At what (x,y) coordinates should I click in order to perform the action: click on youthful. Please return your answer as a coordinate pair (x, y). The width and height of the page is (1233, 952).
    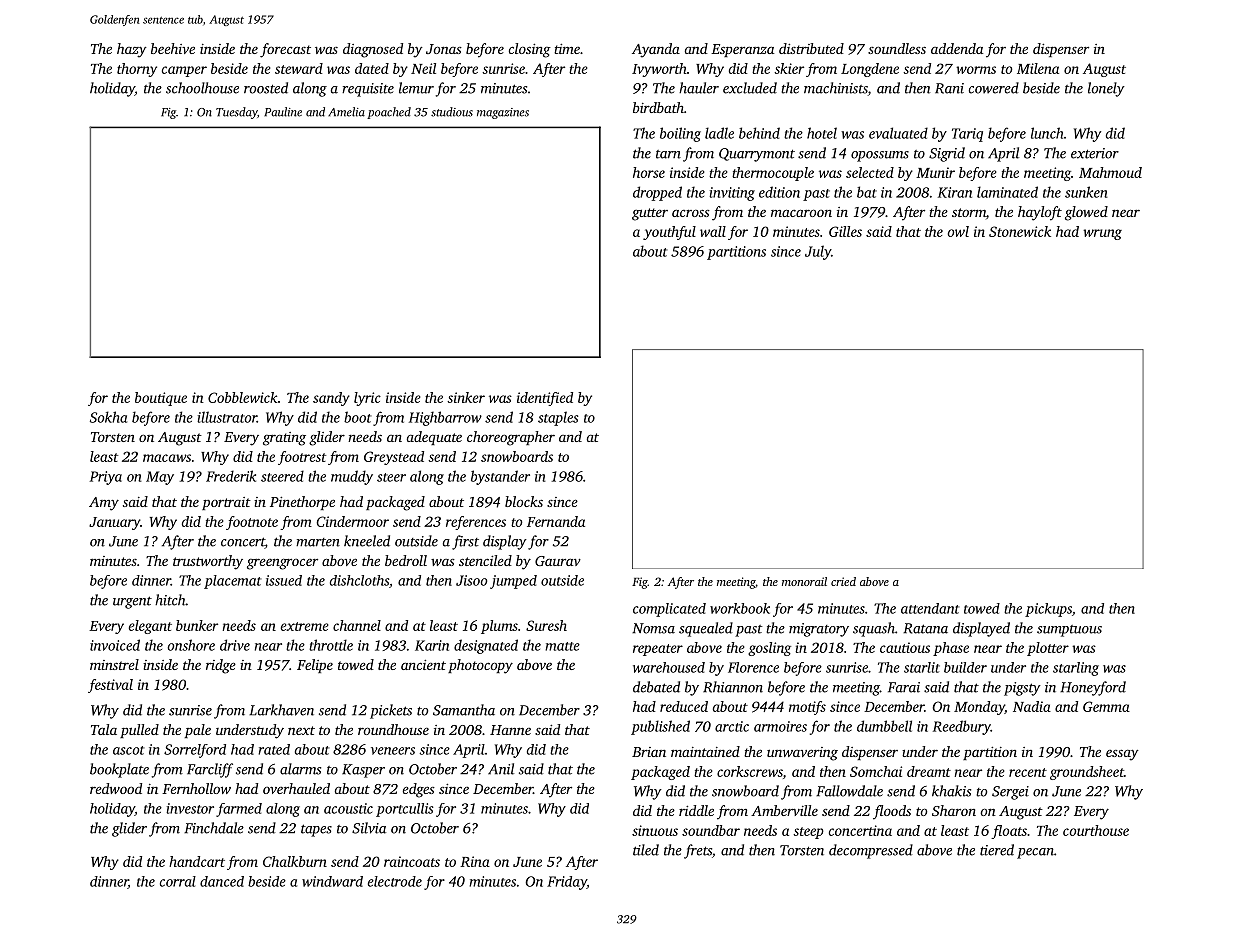
    Looking at the image, I should click on (669, 233).
